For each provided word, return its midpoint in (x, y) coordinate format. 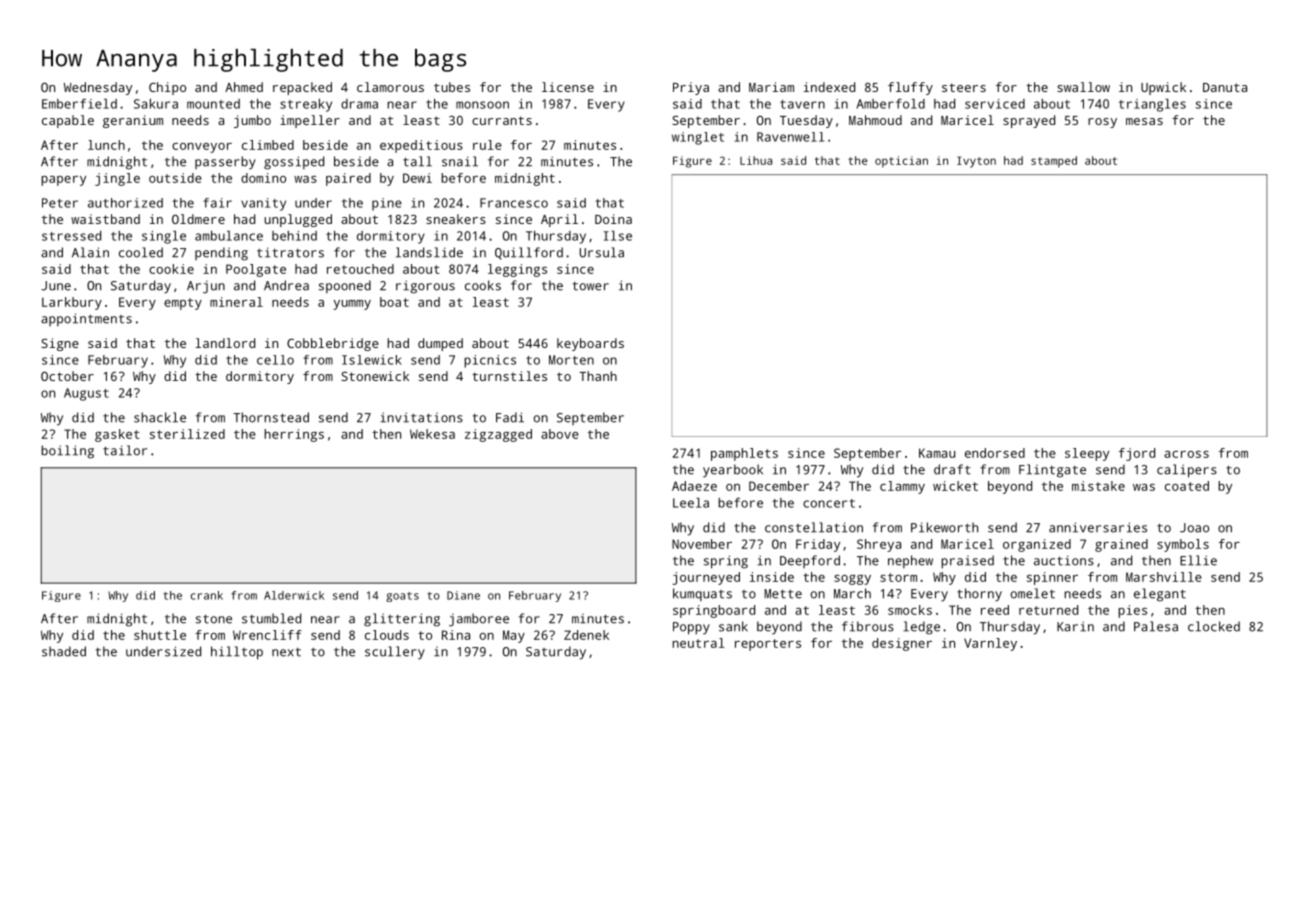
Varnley (990, 644)
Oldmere (198, 219)
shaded (64, 651)
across (1186, 454)
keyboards (590, 344)
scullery (395, 653)
